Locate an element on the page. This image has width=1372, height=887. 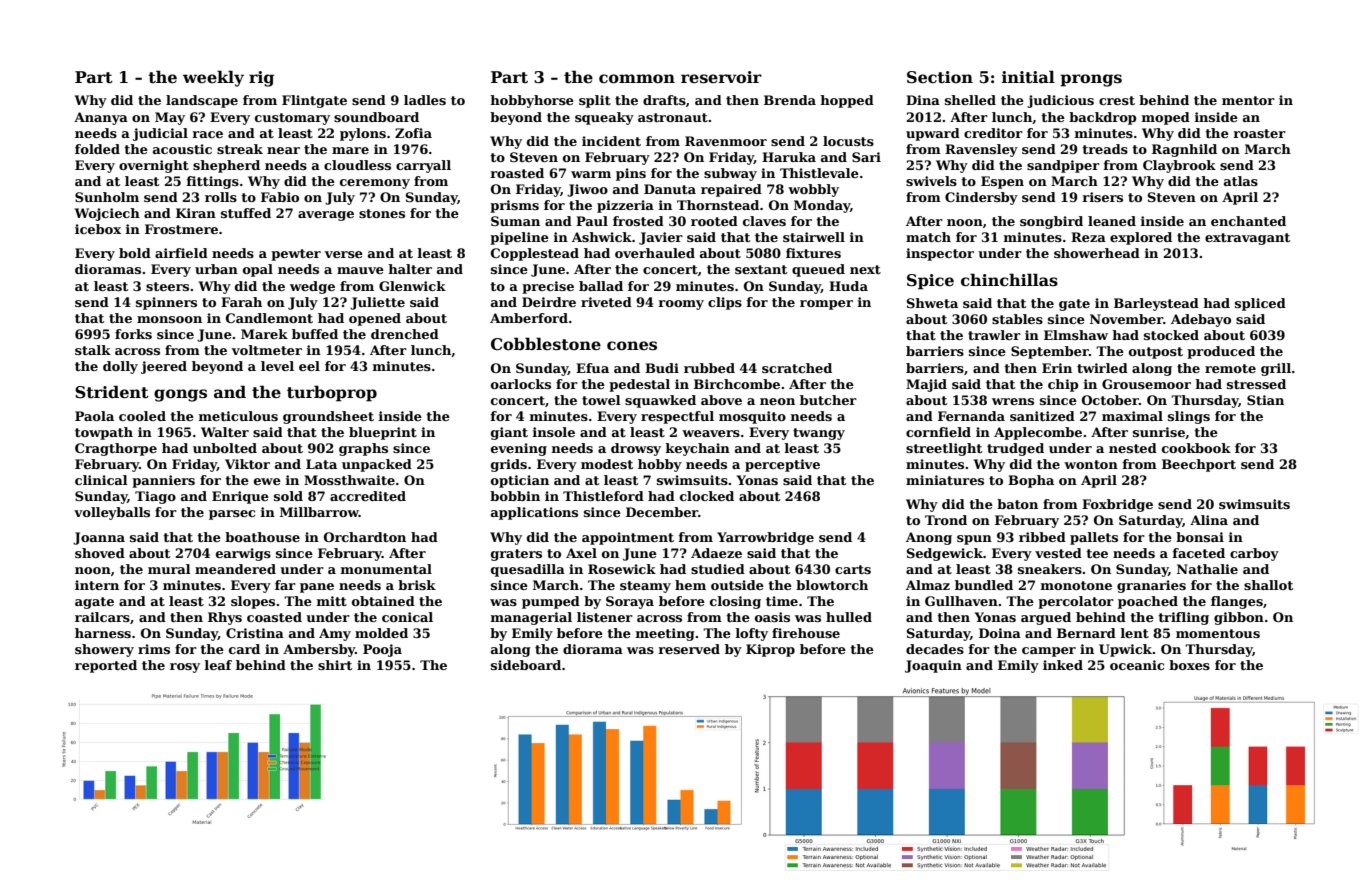
Ananya is located at coordinates (101, 118).
